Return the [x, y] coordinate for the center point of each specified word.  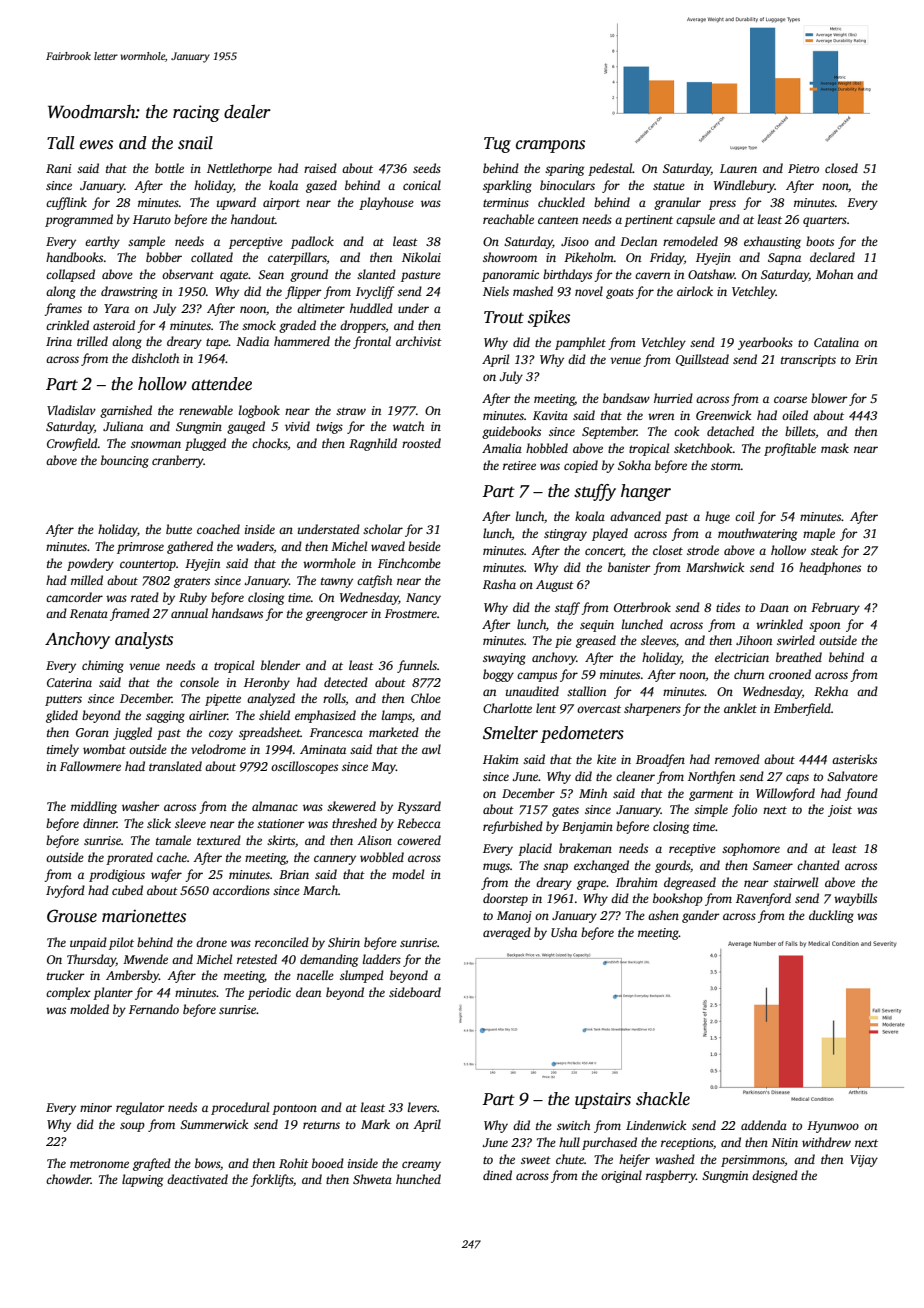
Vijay [864, 1161]
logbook [259, 411]
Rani [59, 168]
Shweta [372, 1179]
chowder [68, 1179]
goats [620, 293]
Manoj [514, 917]
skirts [281, 840]
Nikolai [421, 257]
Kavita [550, 415]
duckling [831, 916]
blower [829, 398]
